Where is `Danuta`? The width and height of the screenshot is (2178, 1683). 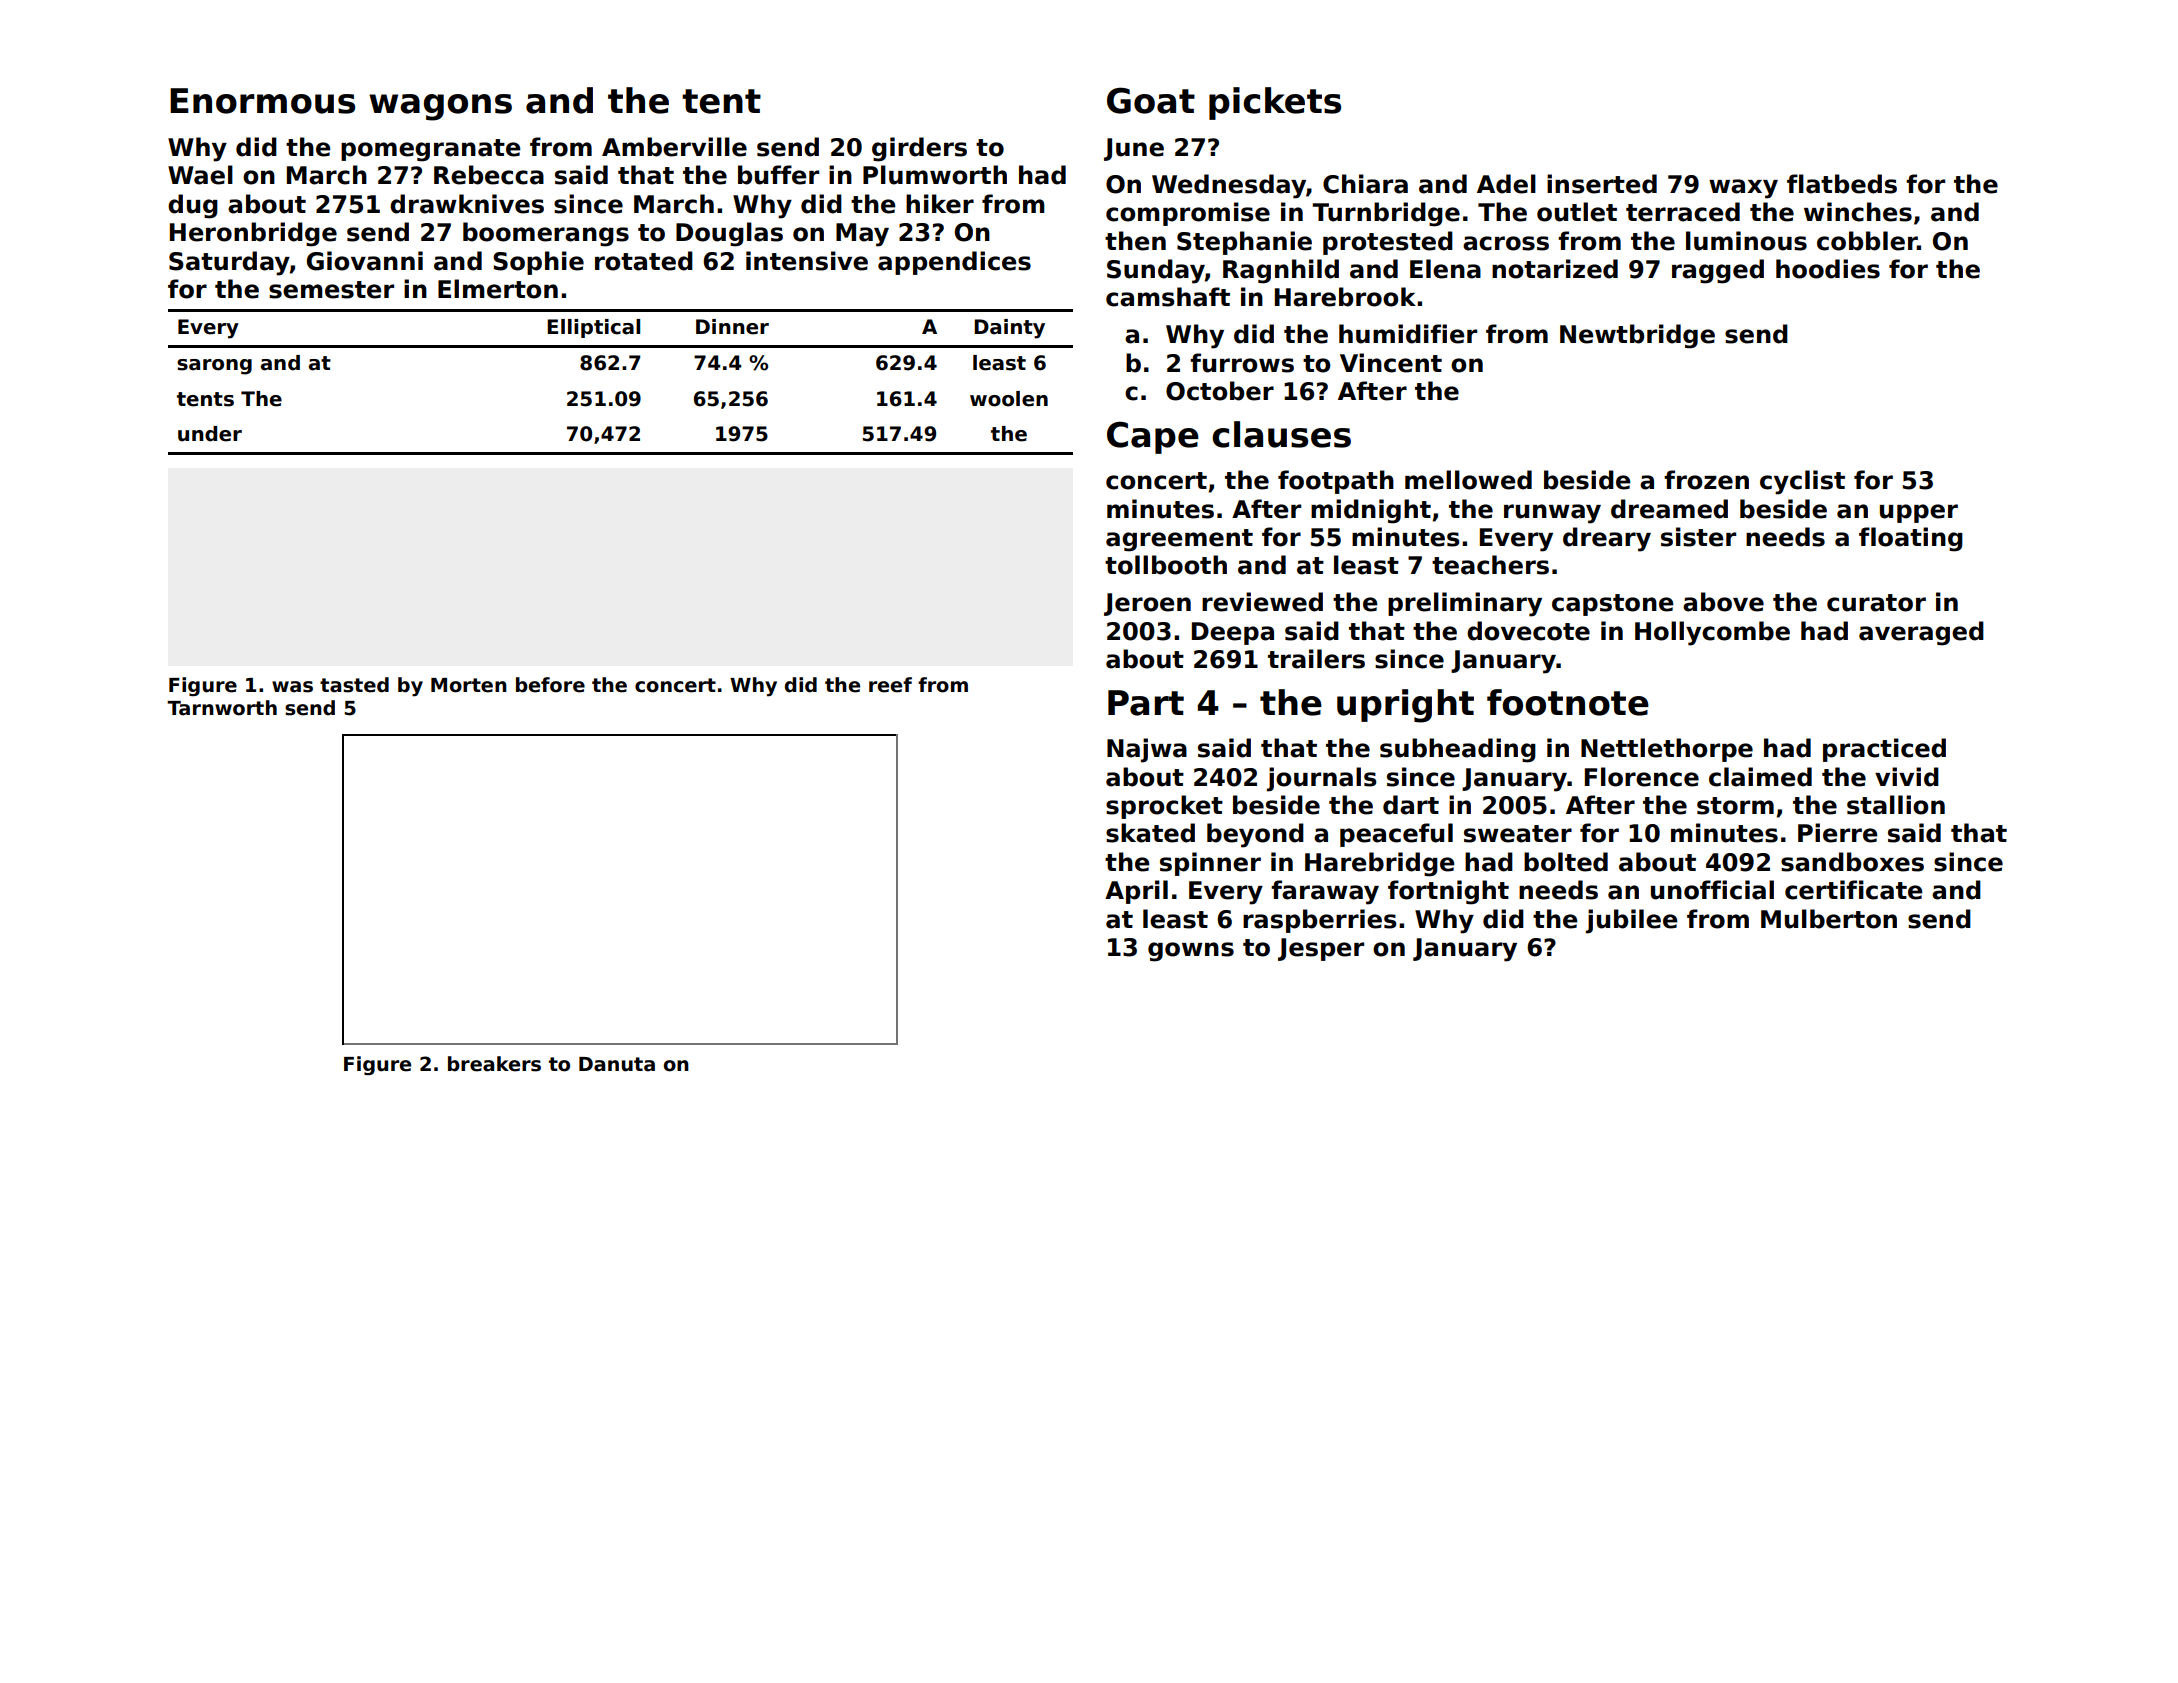 Danuta is located at coordinates (617, 1064).
